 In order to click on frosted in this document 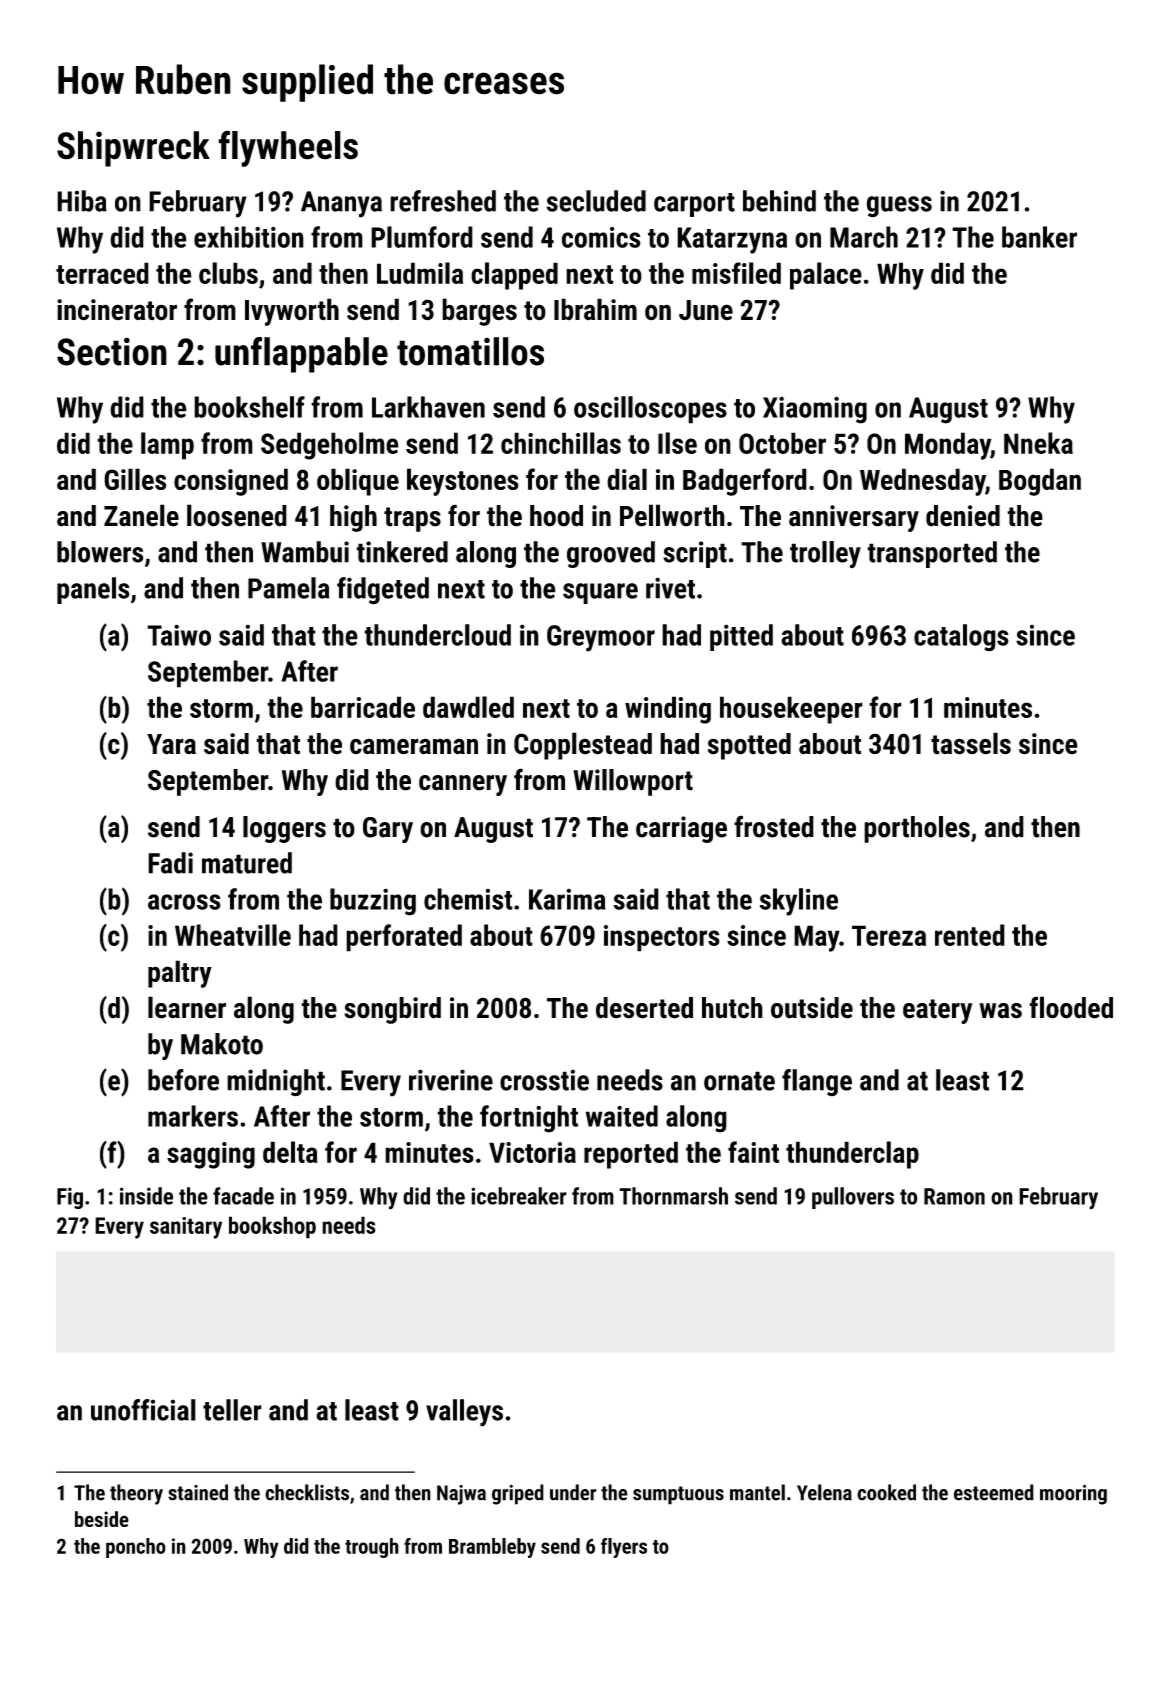, I will do `click(774, 826)`.
